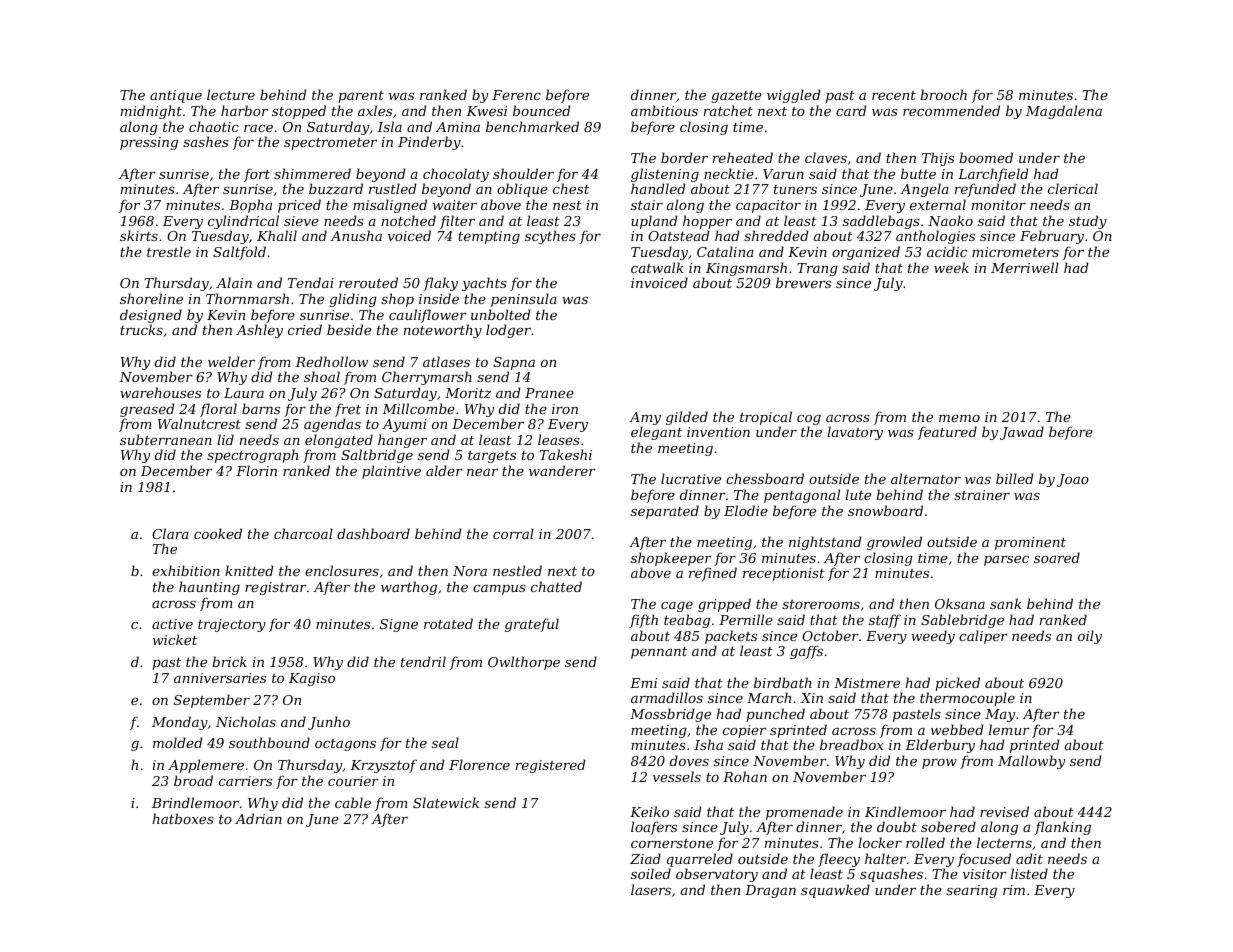  I want to click on Adrian, so click(258, 818).
